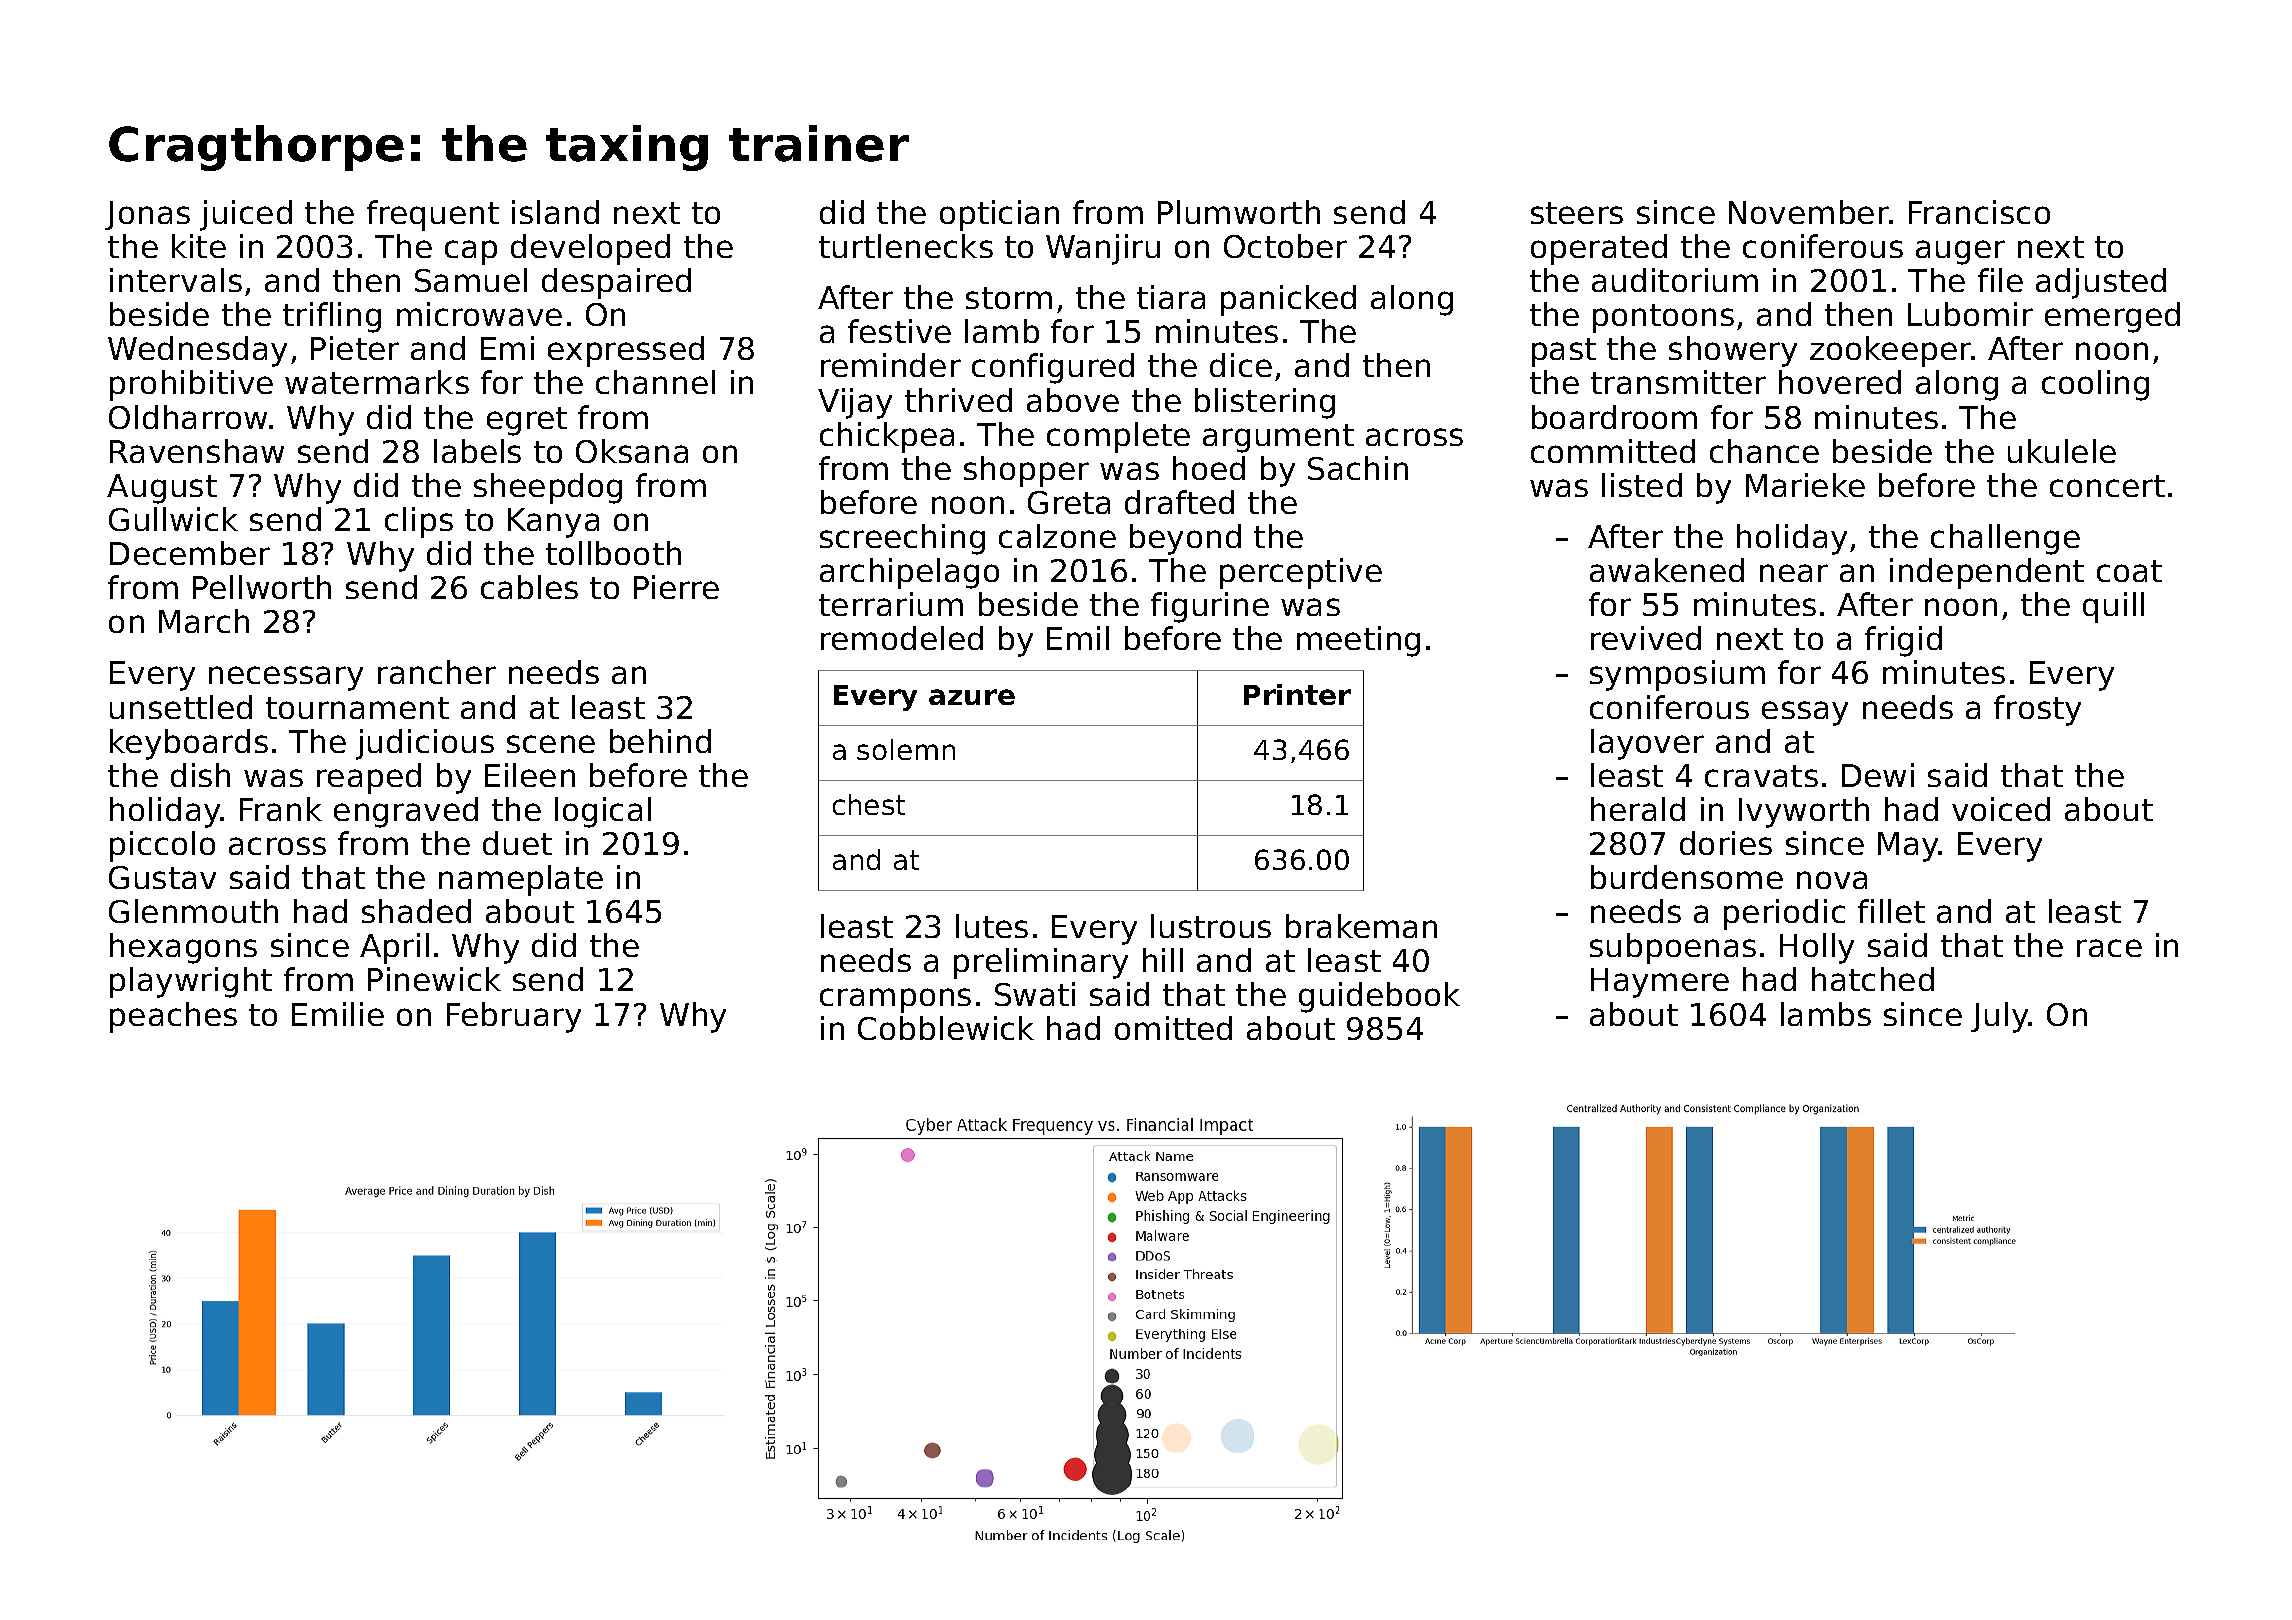  Describe the element at coordinates (2037, 710) in the screenshot. I see `frosty` at that location.
